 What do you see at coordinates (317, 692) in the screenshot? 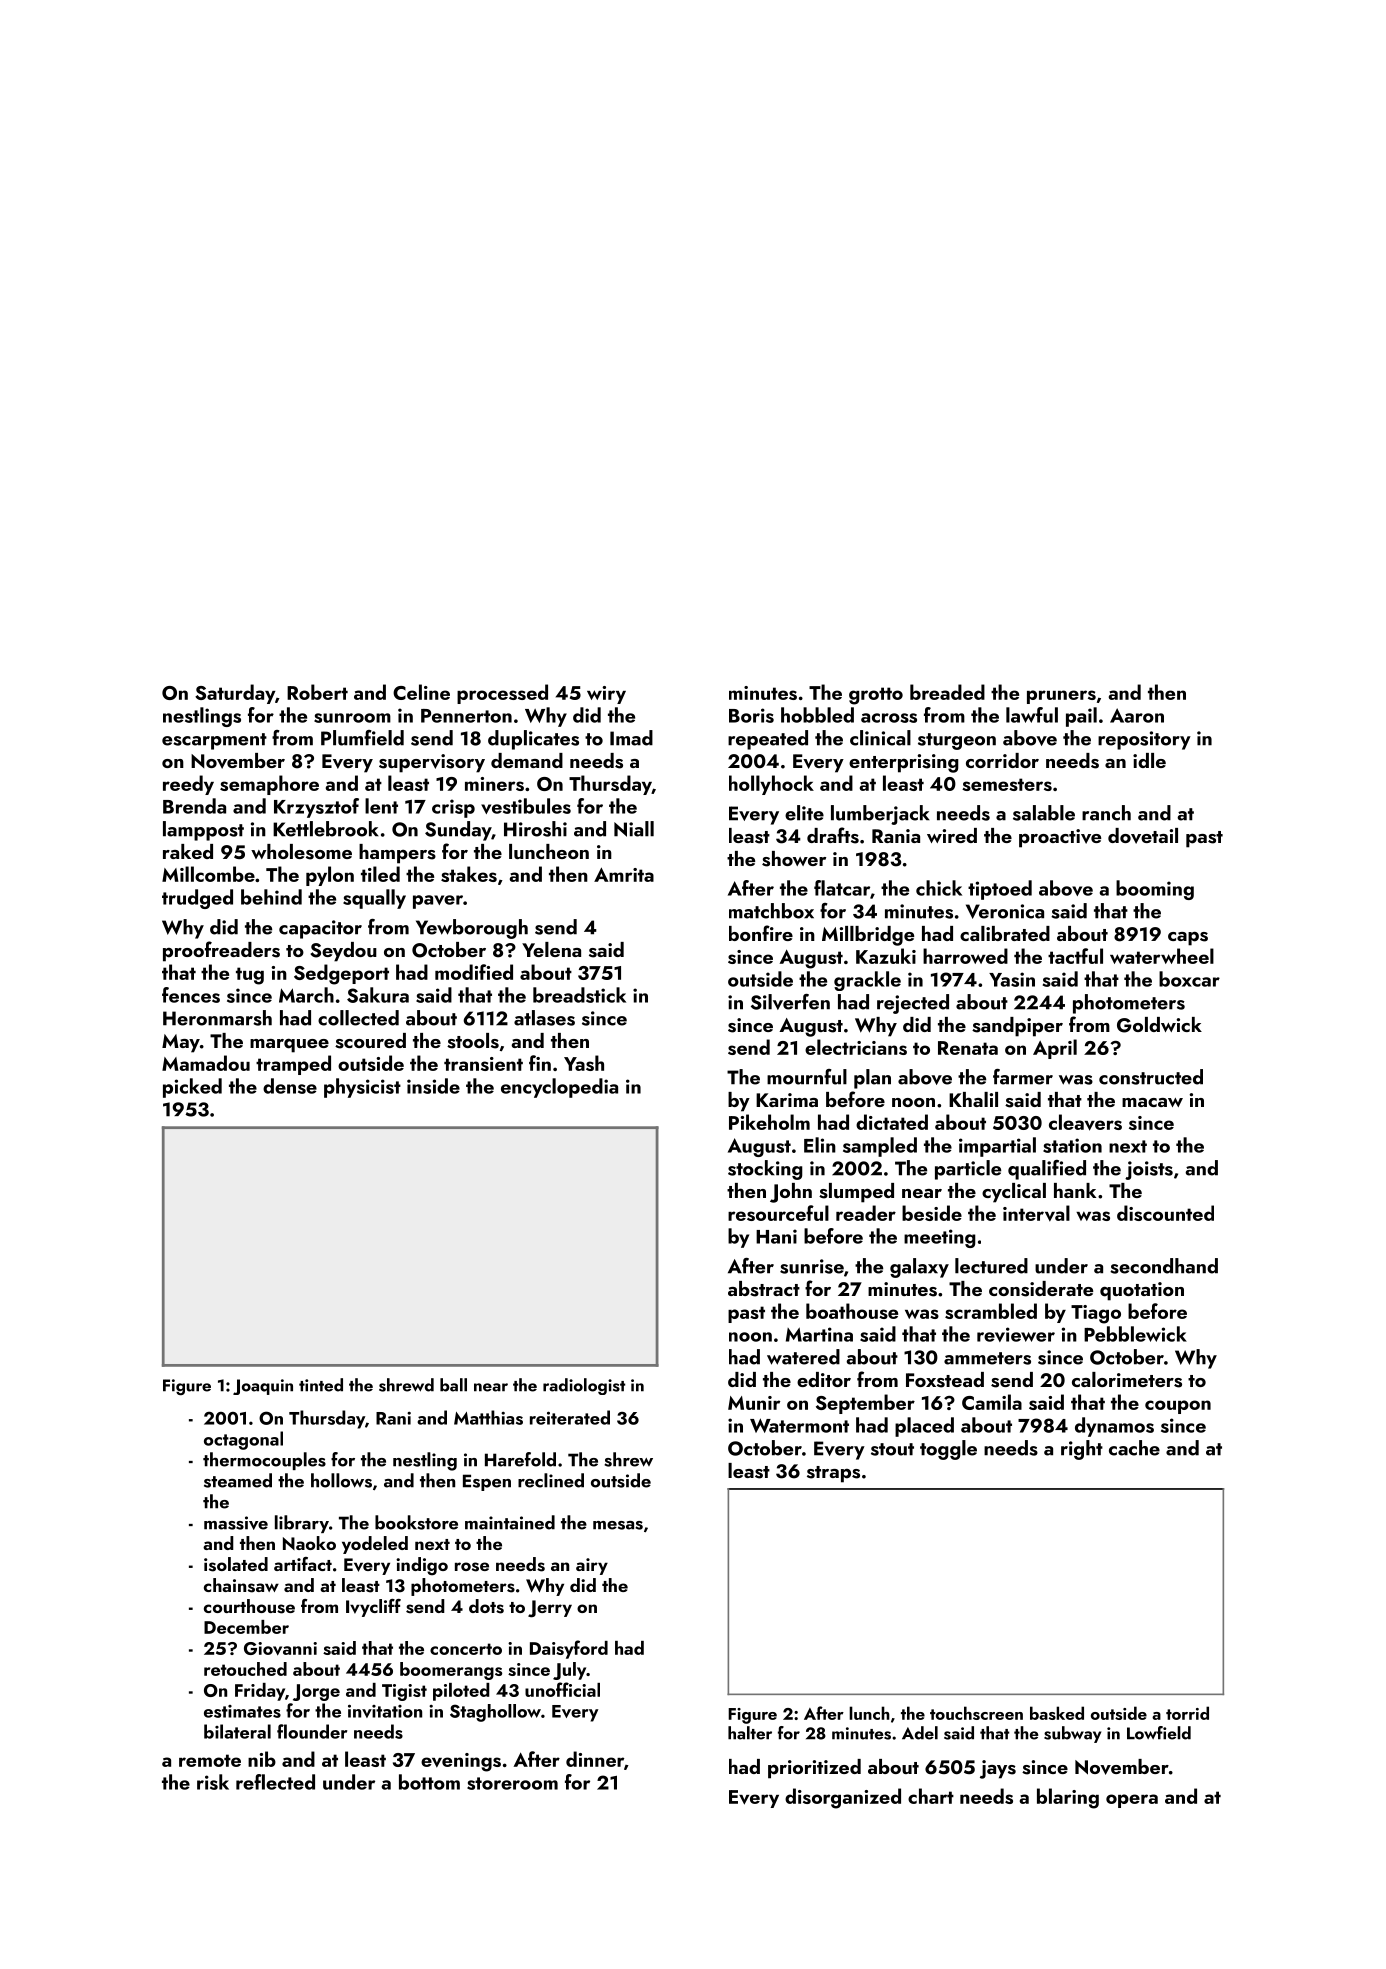
I see `Robert` at bounding box center [317, 692].
